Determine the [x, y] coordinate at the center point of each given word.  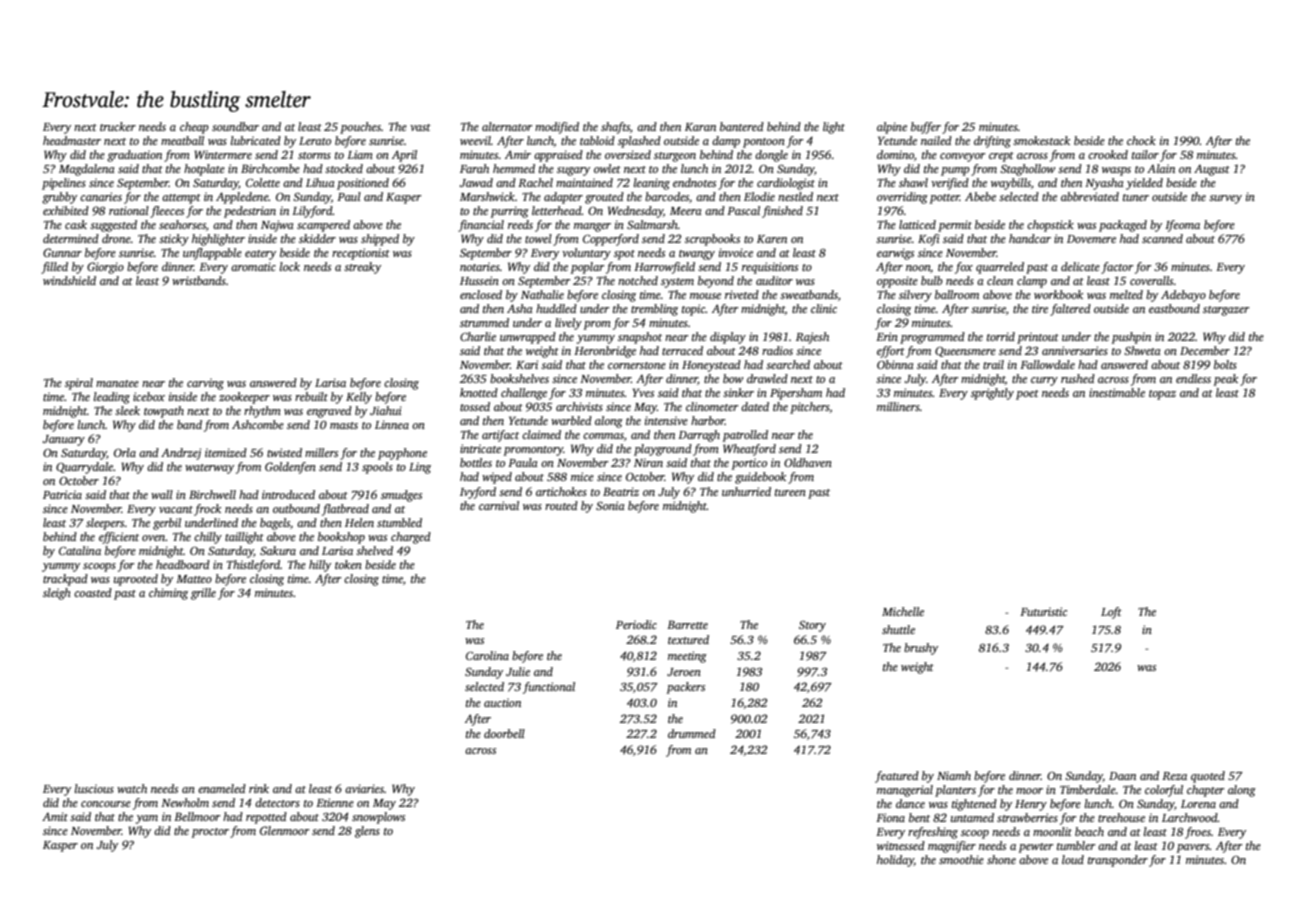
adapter [563, 198]
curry [1044, 381]
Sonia [610, 505]
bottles [476, 462]
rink [259, 788]
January [64, 440]
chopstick [1050, 226]
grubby [59, 198]
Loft [1111, 613]
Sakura [278, 550]
